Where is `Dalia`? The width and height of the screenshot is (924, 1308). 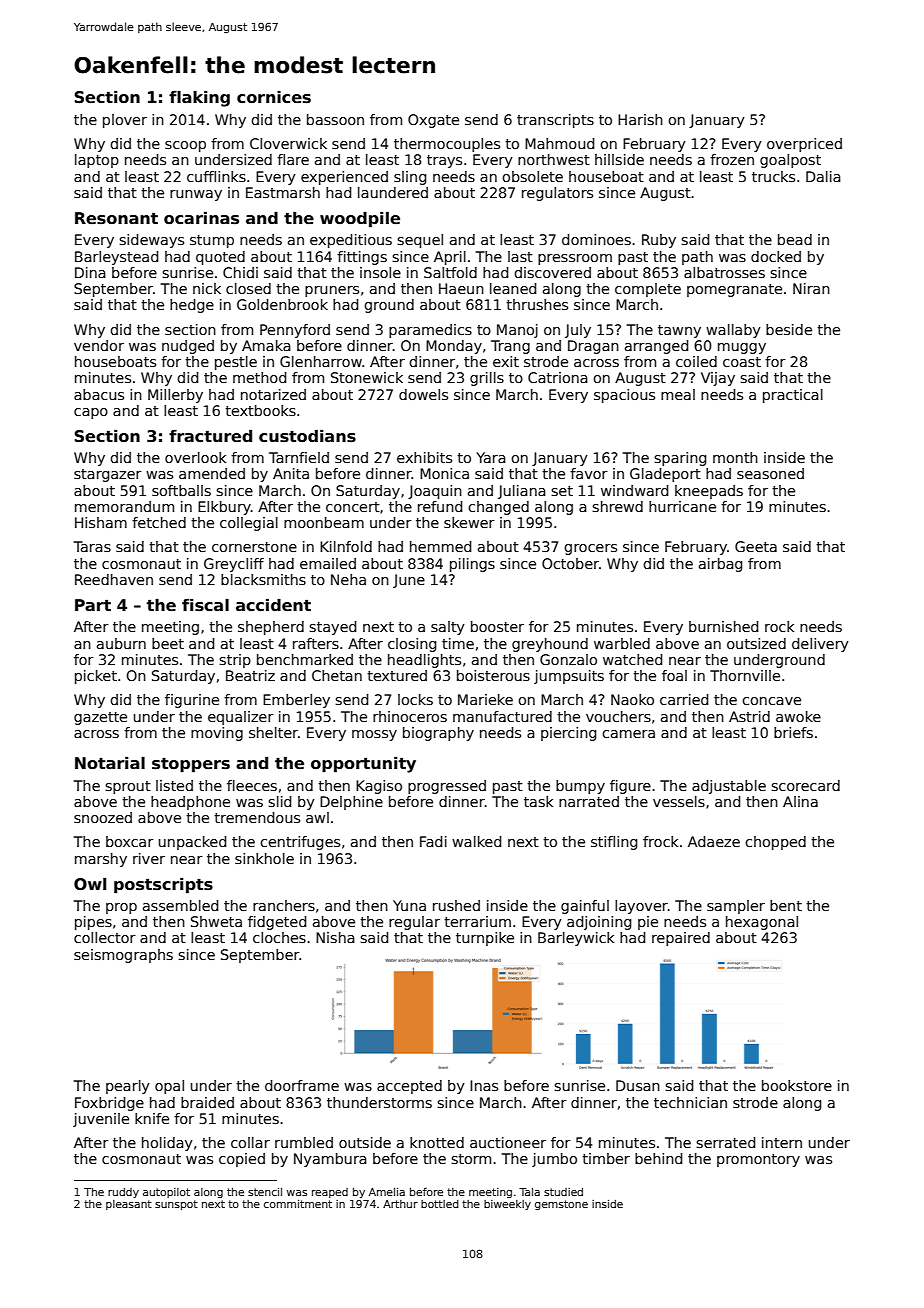 Dalia is located at coordinates (823, 176).
